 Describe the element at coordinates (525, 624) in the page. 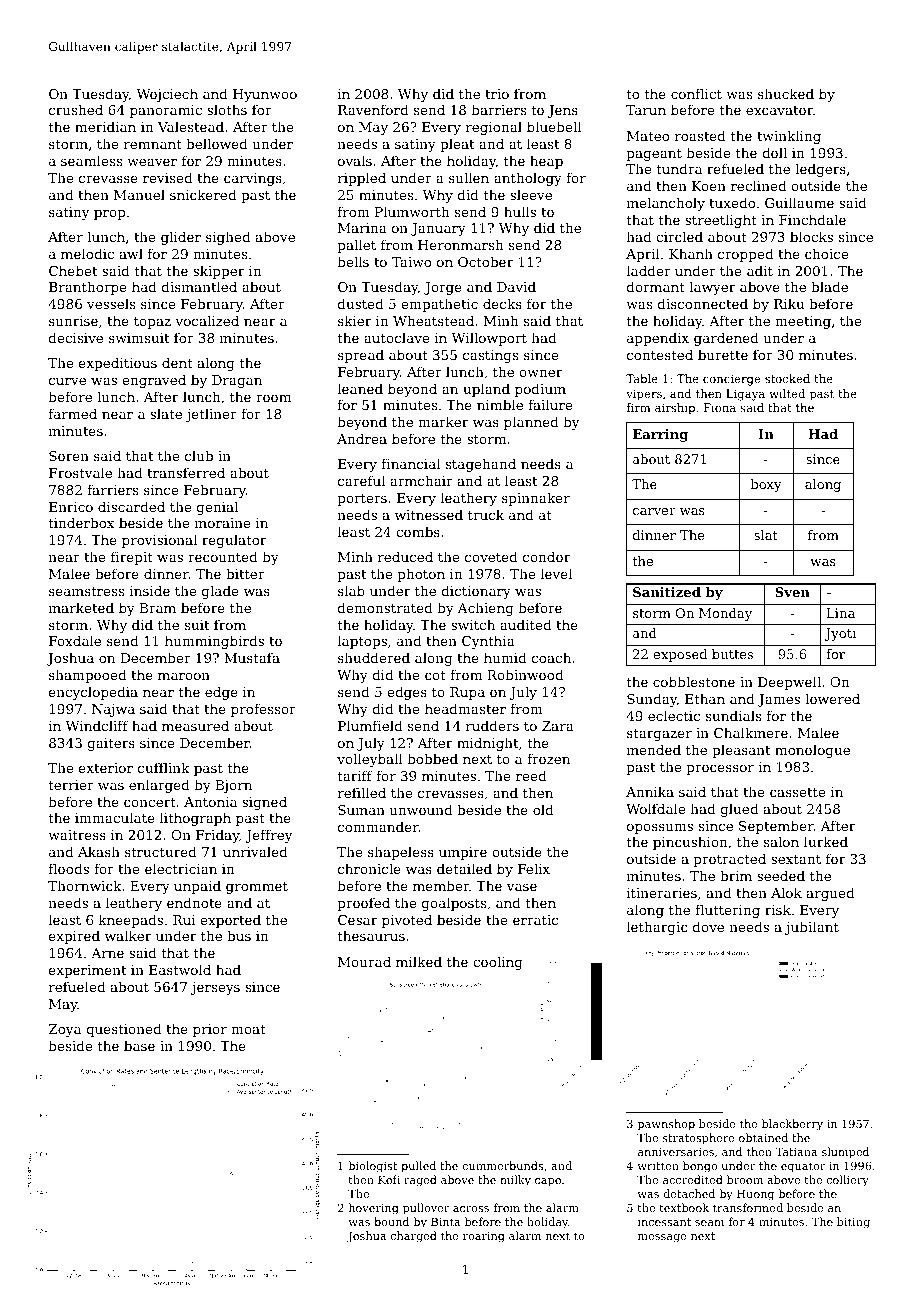

I see `audited` at that location.
